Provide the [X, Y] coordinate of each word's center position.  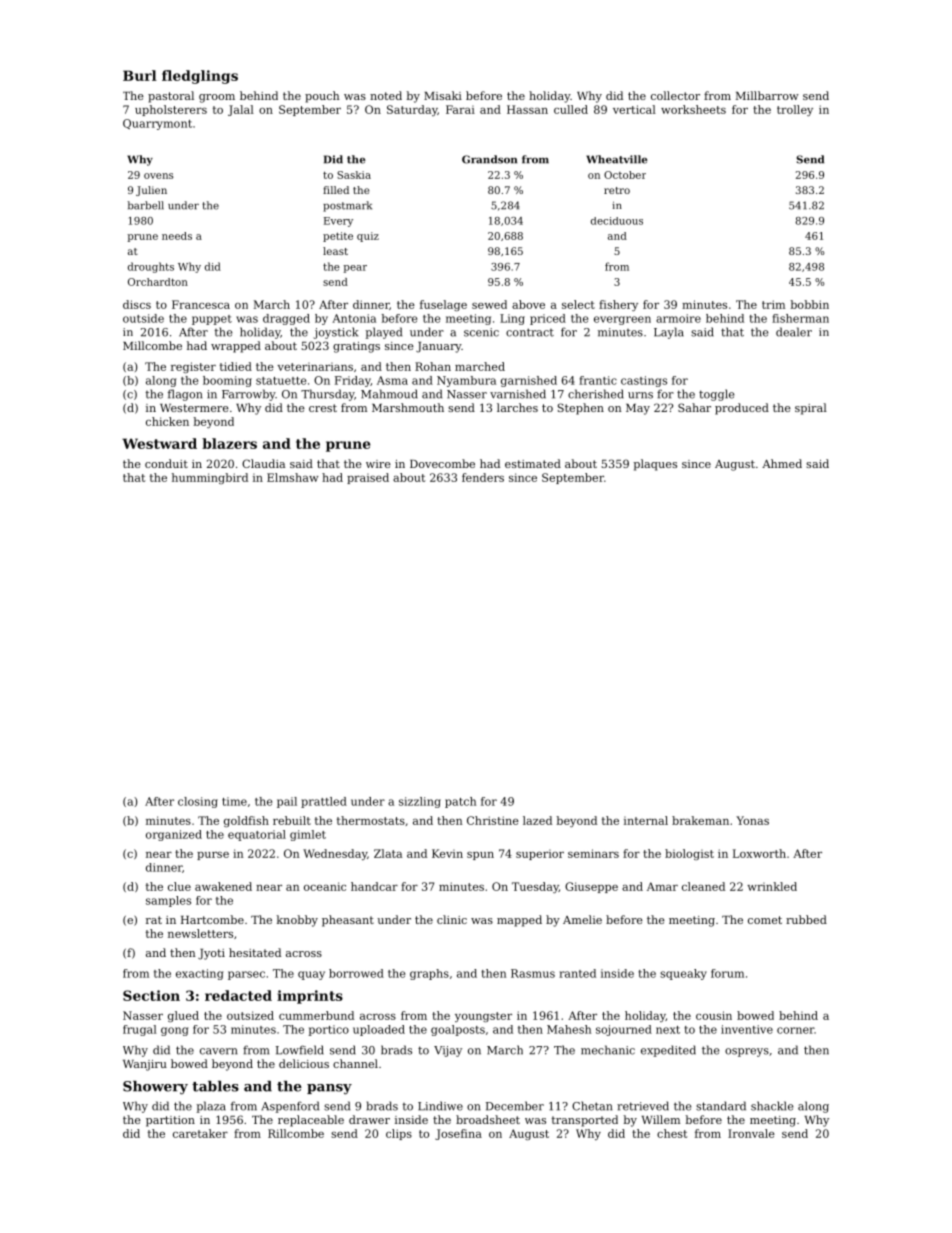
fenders [483, 477]
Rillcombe [296, 1133]
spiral [811, 409]
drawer [369, 1119]
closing [198, 802]
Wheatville [617, 159]
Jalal [241, 110]
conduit [166, 463]
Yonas [752, 820]
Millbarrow [767, 95]
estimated [533, 463]
